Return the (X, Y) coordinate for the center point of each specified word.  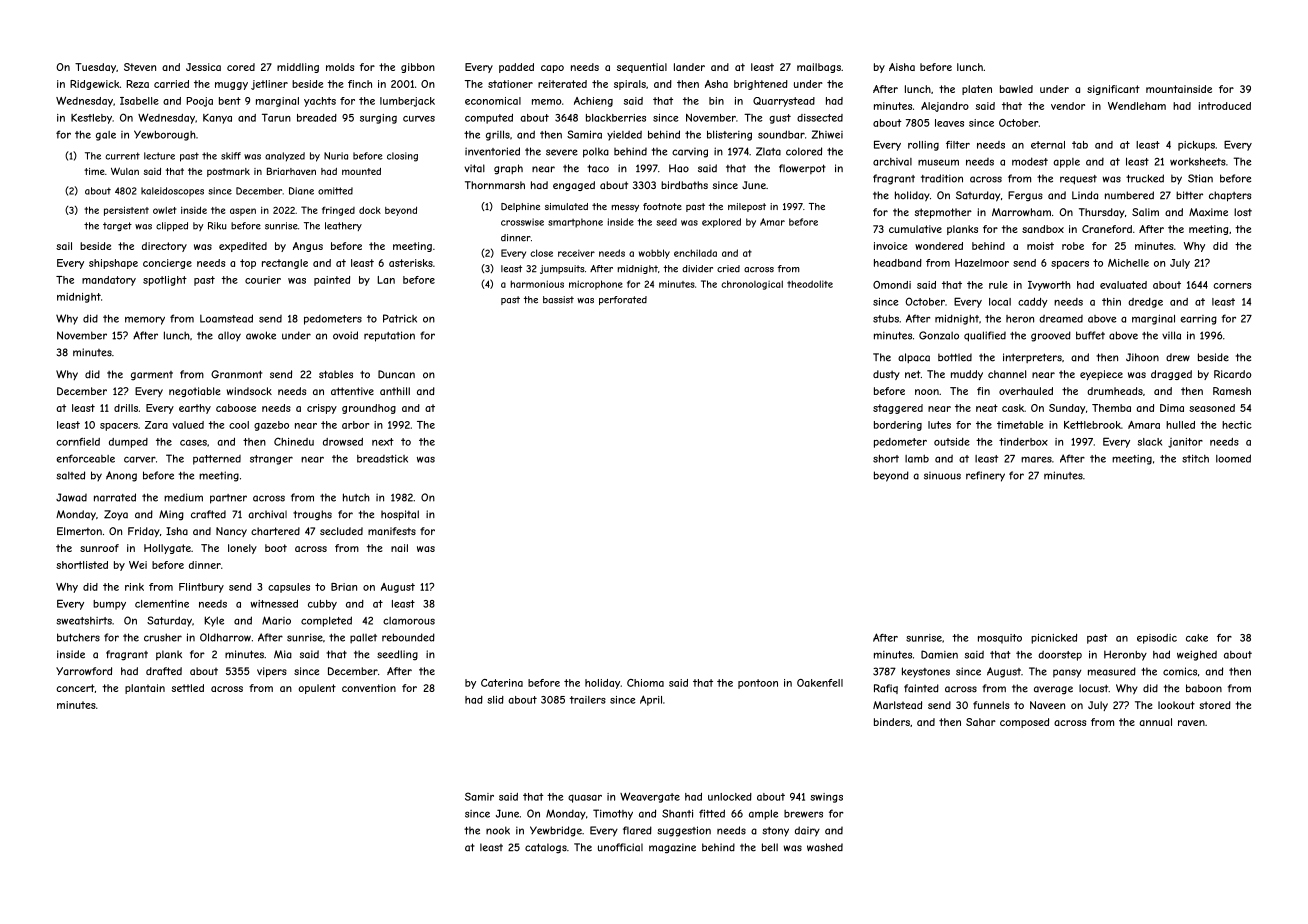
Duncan (396, 374)
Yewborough (165, 135)
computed (489, 119)
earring (1198, 320)
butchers (78, 637)
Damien (939, 654)
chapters (1230, 196)
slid (495, 700)
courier (263, 280)
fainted (921, 688)
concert (75, 688)
